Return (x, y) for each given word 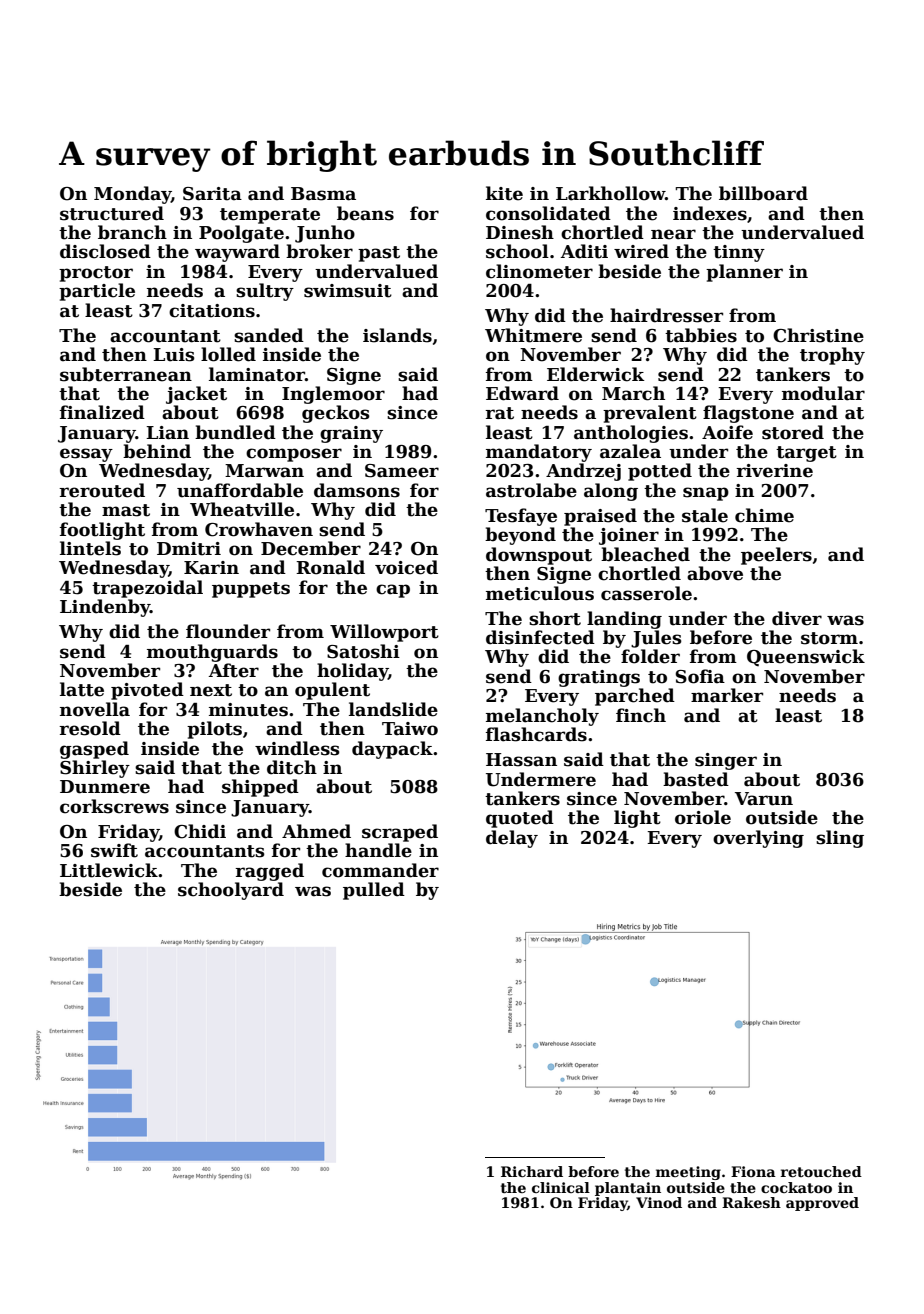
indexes (710, 213)
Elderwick (596, 374)
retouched (821, 1171)
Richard (532, 1171)
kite (504, 193)
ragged (269, 872)
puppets (251, 590)
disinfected (540, 637)
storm (829, 638)
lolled (228, 354)
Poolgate (241, 234)
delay (512, 839)
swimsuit (348, 291)
